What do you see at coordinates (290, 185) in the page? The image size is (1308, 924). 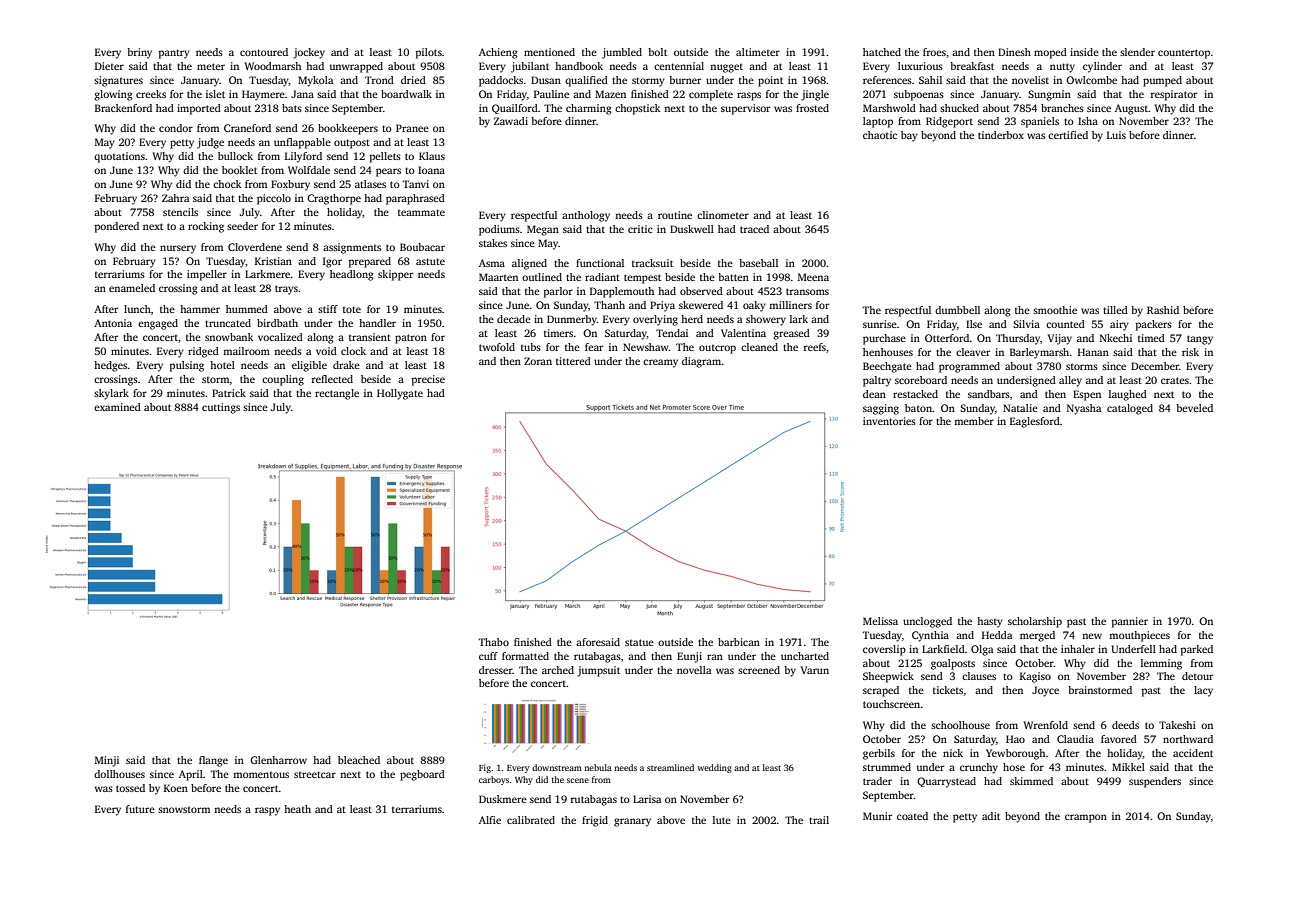 I see `Foxbury` at bounding box center [290, 185].
